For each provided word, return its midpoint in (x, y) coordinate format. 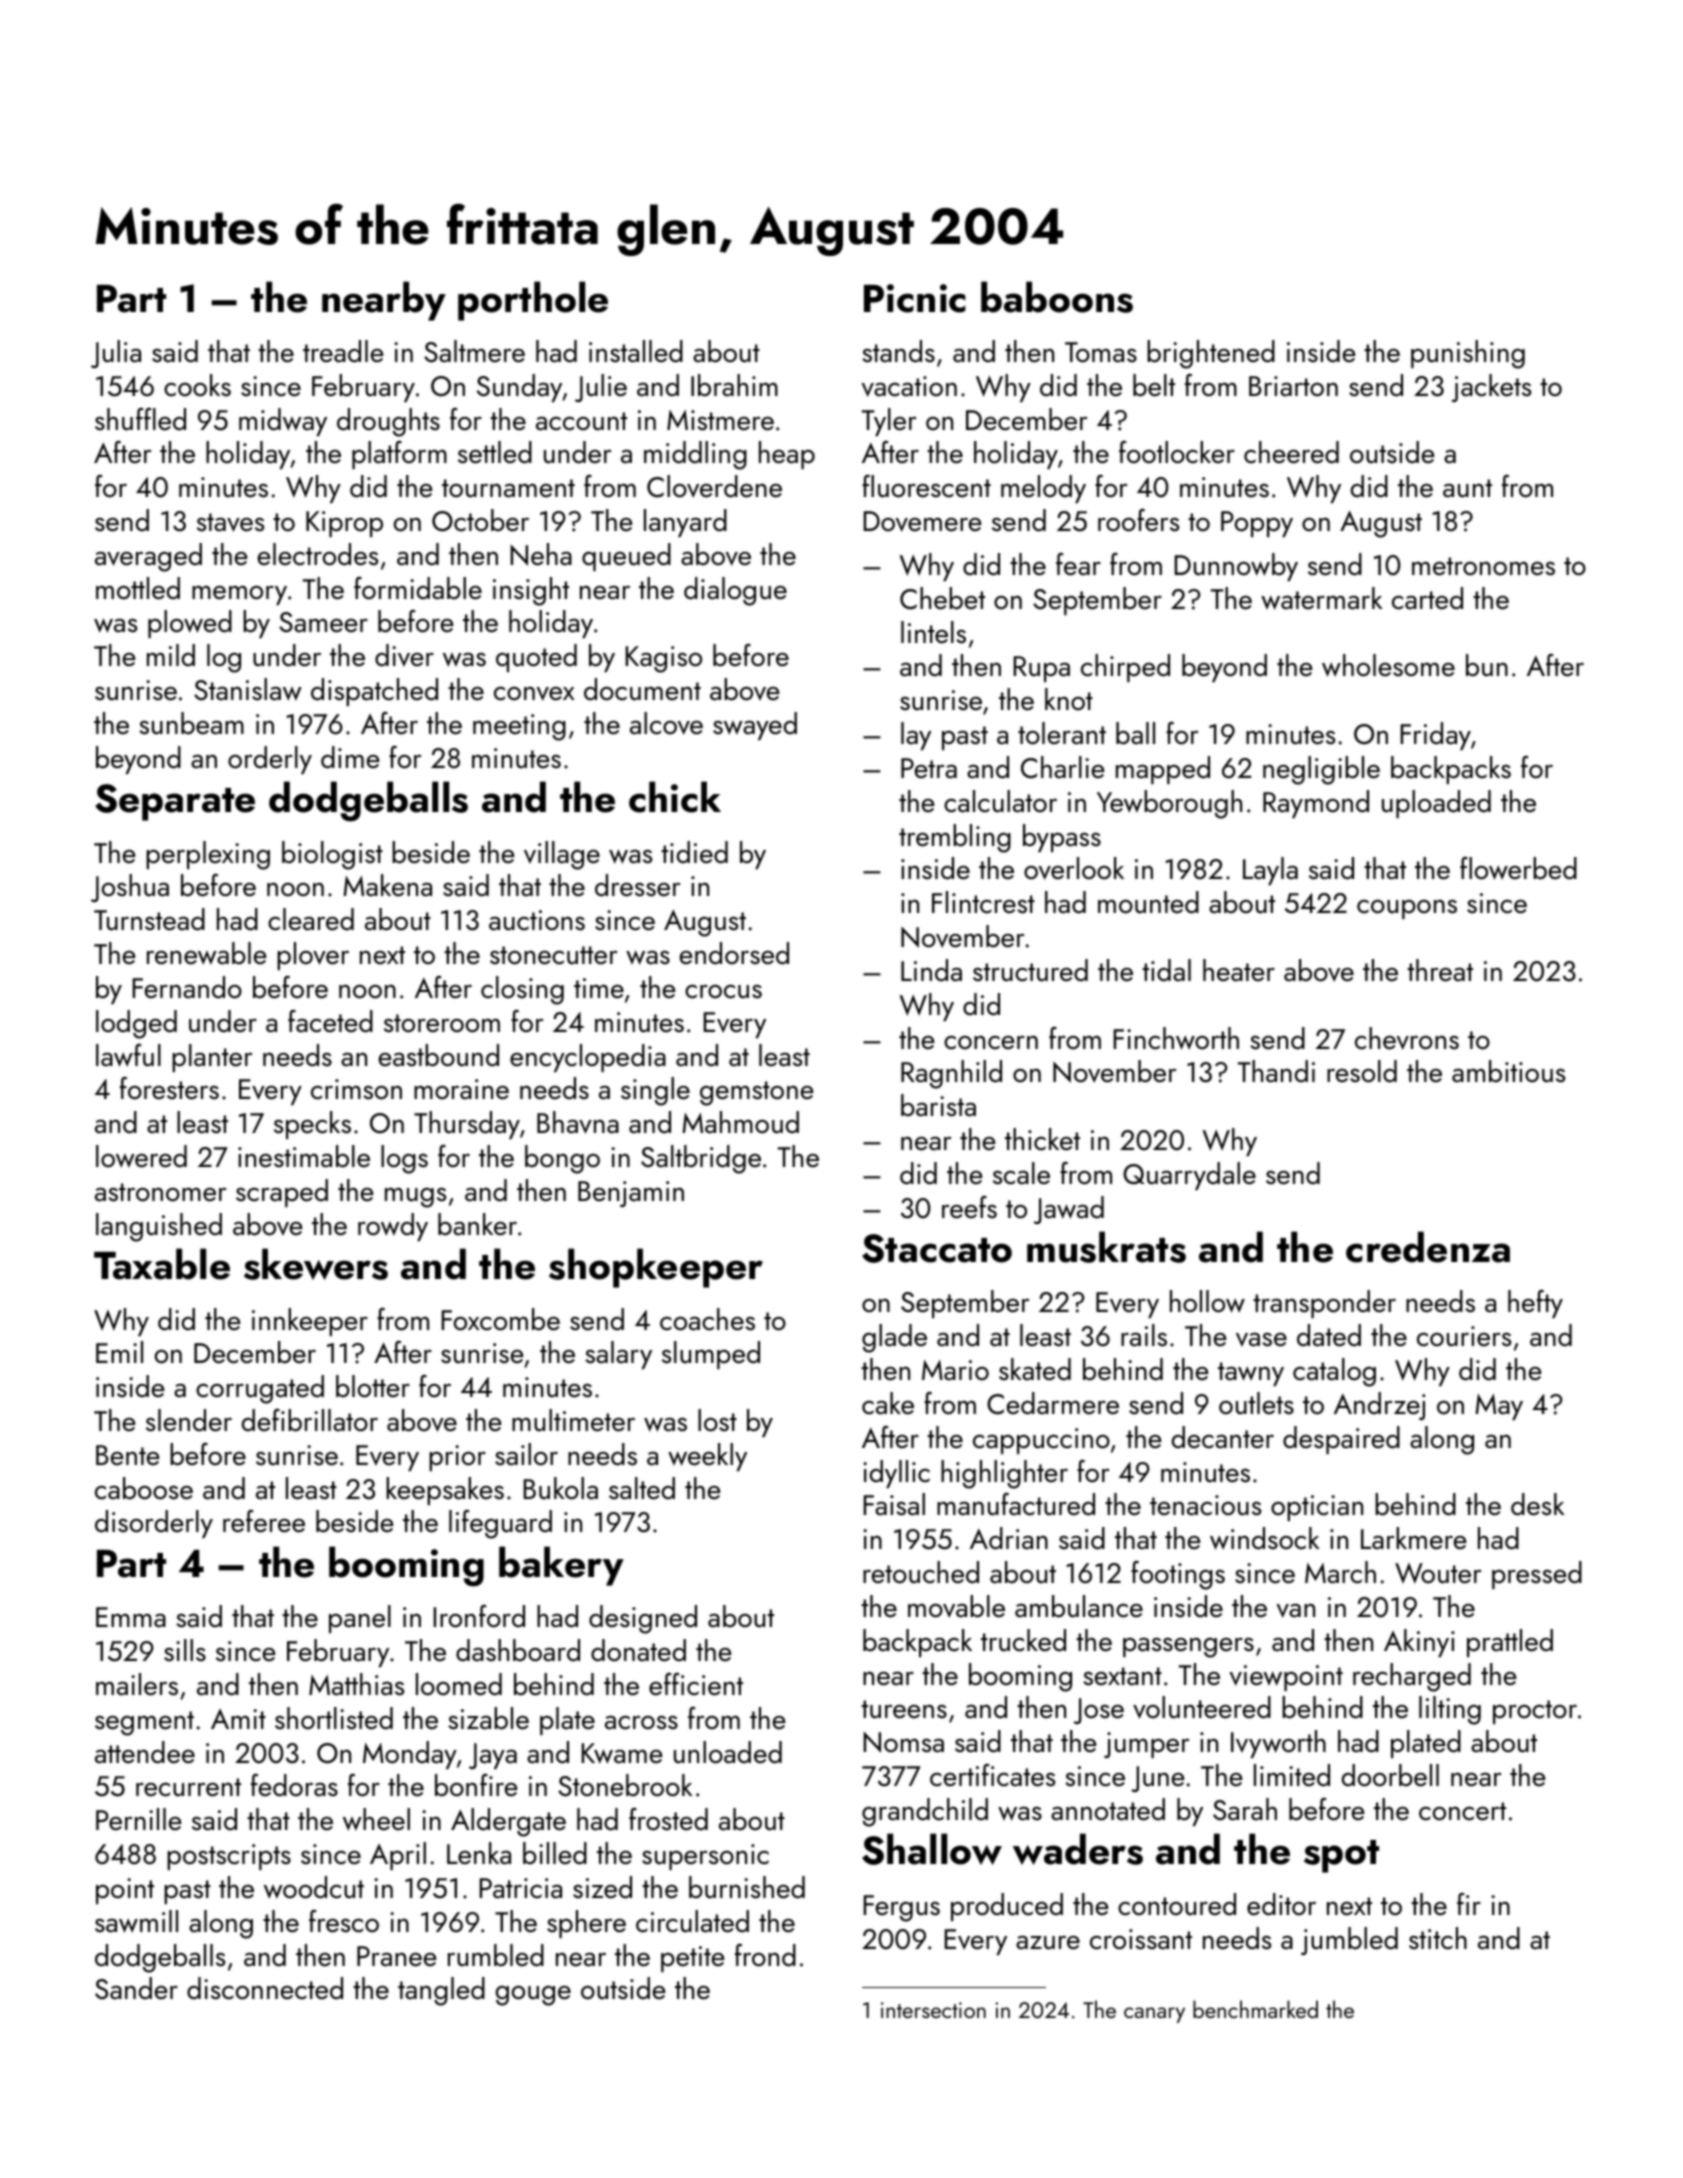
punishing (1468, 354)
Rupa (1041, 669)
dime (350, 757)
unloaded (728, 1752)
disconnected (265, 1988)
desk (1538, 1504)
